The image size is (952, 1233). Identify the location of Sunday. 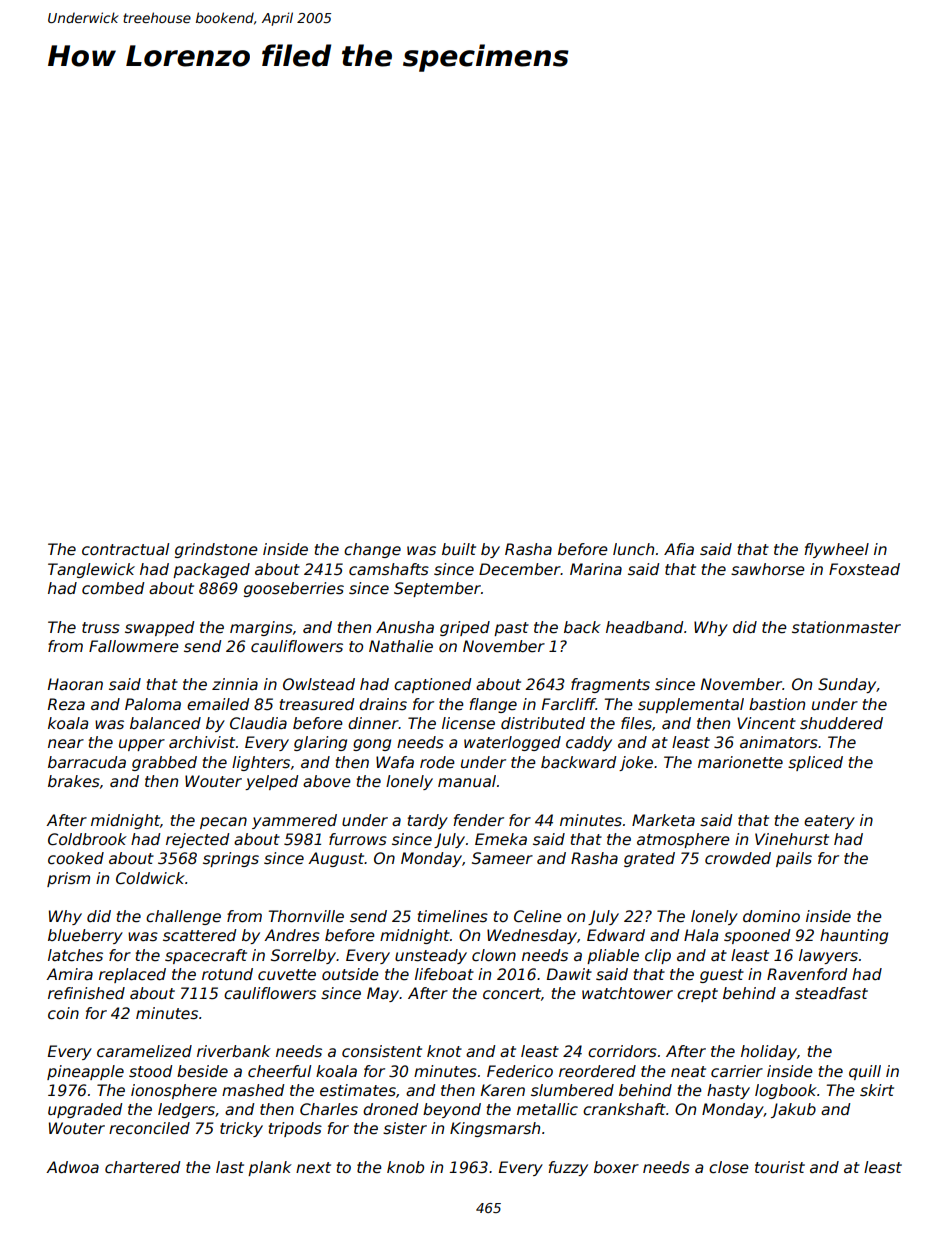
(847, 685).
